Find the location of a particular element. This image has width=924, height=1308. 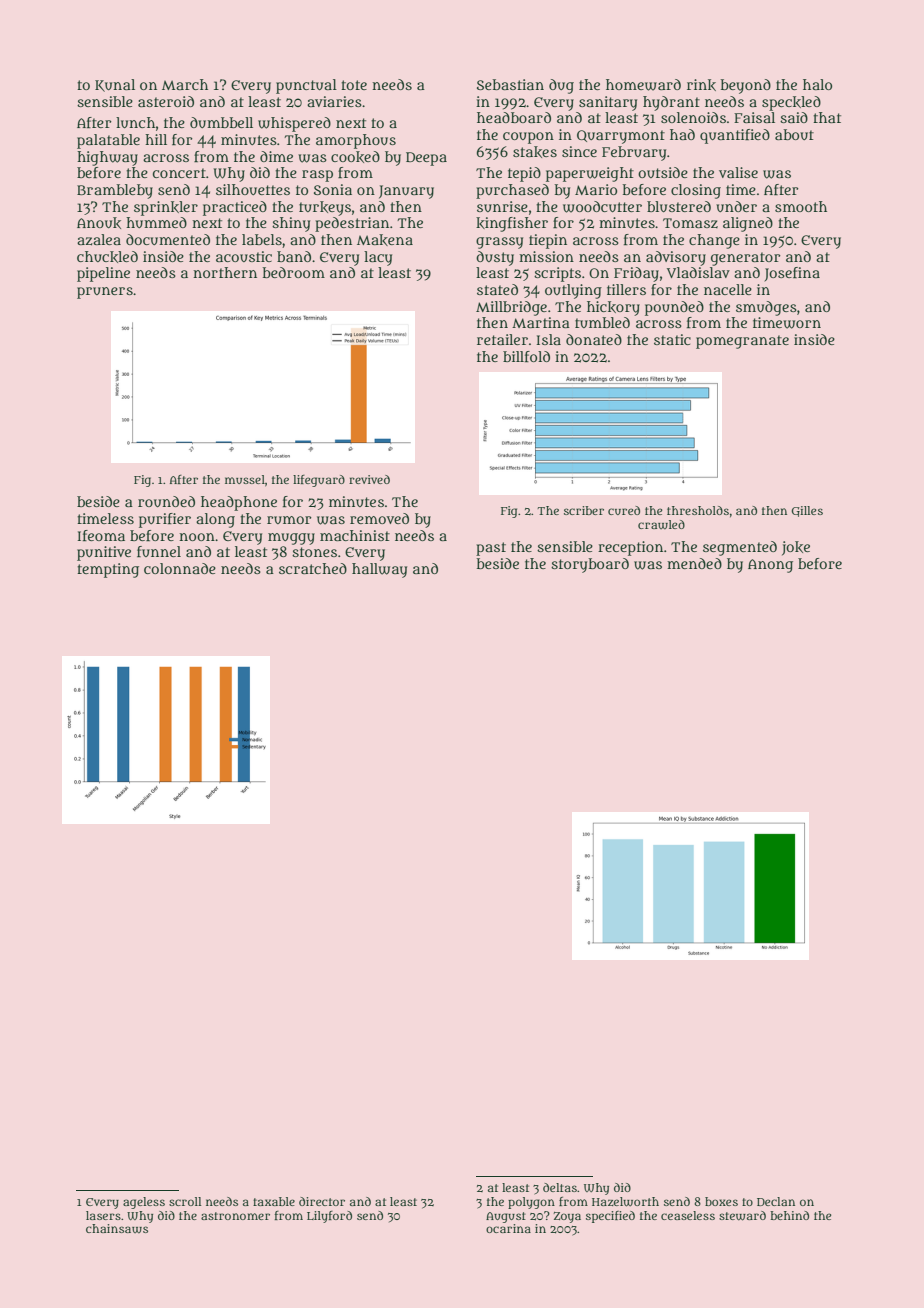

dug is located at coordinates (561, 86).
